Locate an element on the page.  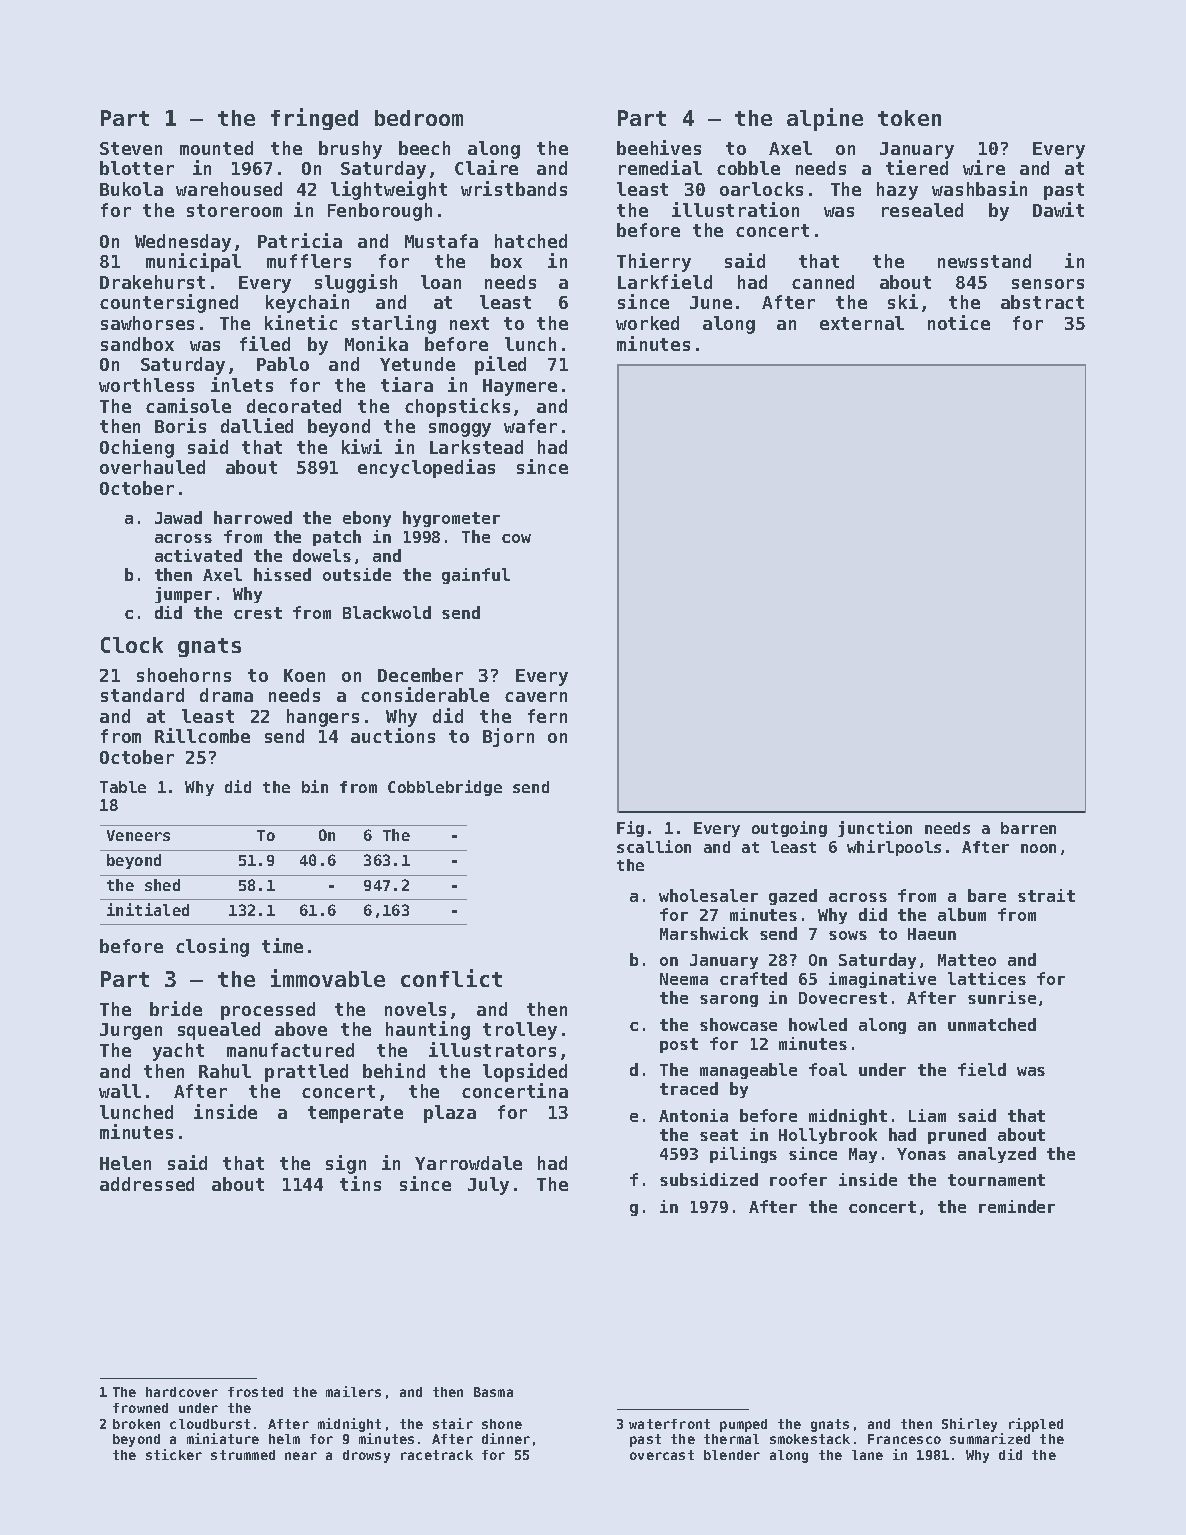
fringed is located at coordinates (314, 119).
